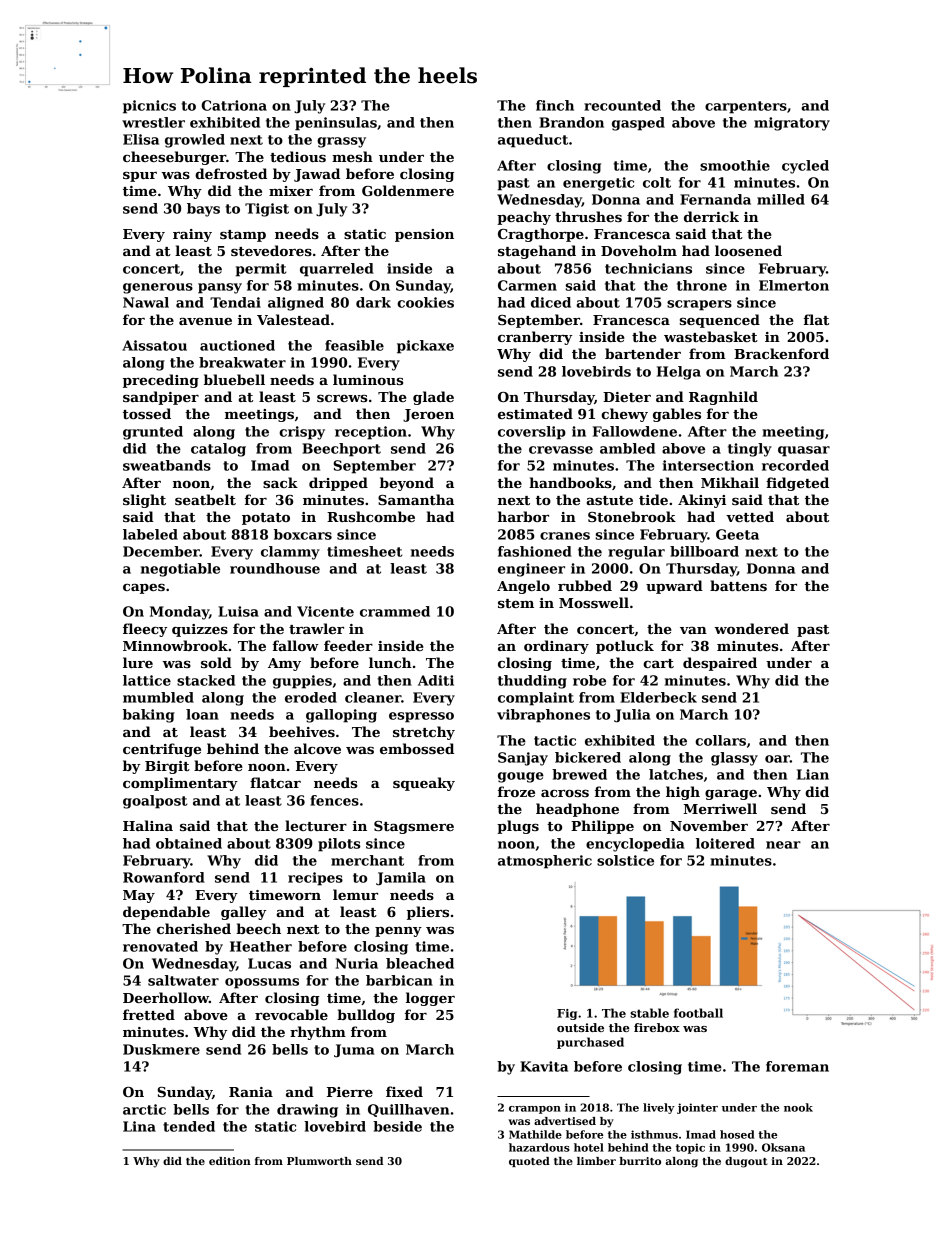  I want to click on arctic, so click(144, 1109).
